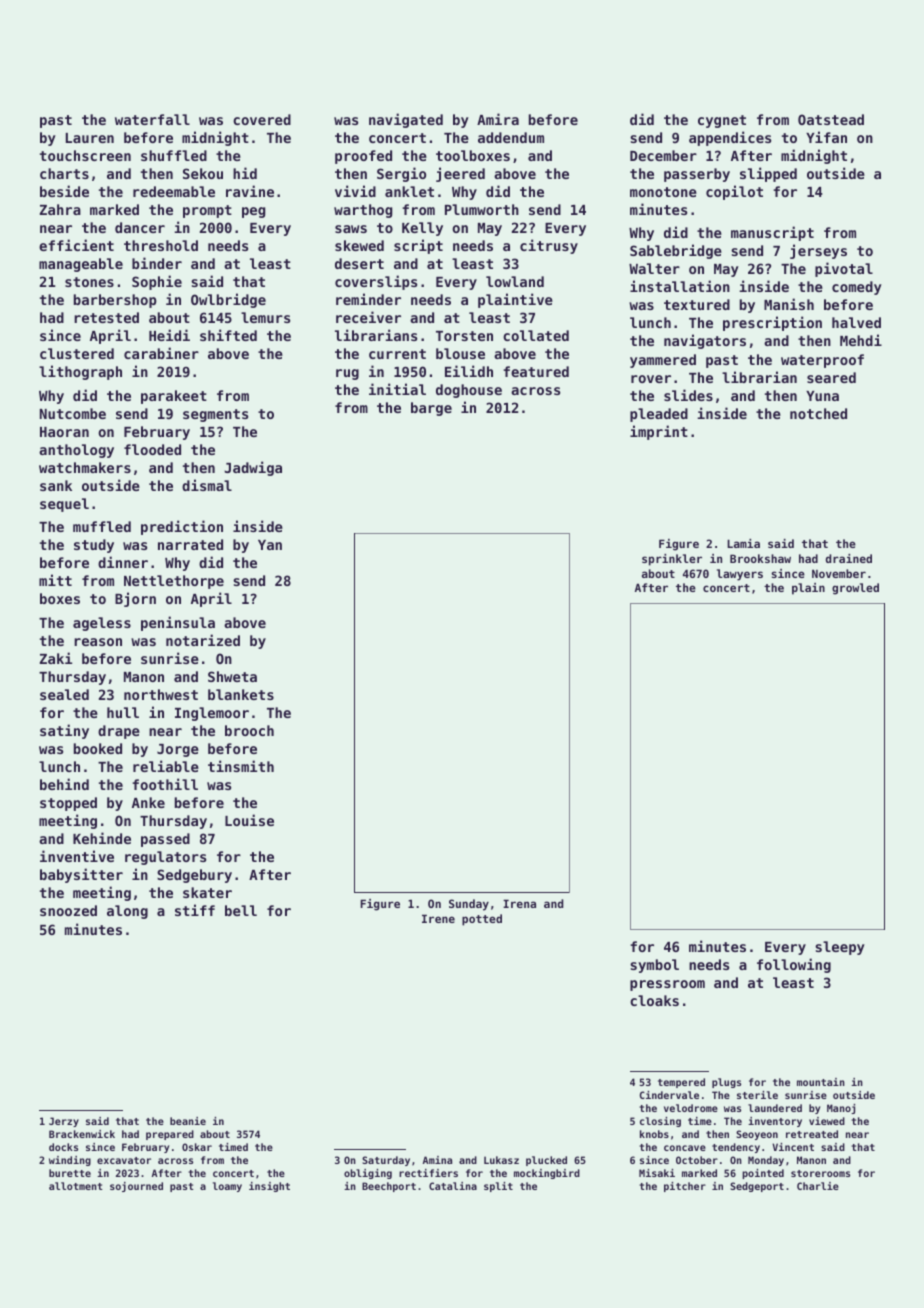  I want to click on split, so click(498, 1187).
